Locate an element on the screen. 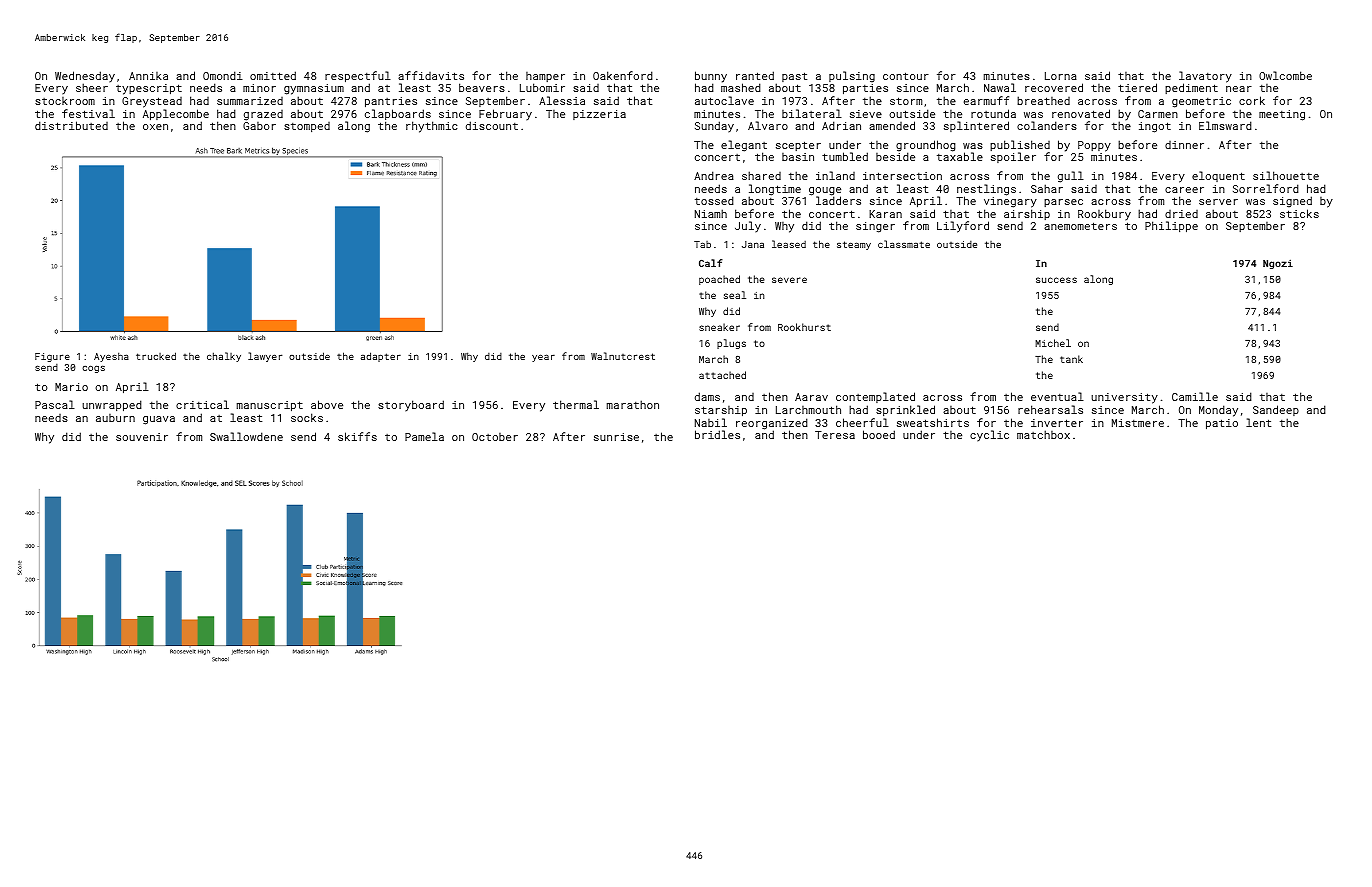  success is located at coordinates (1056, 280).
